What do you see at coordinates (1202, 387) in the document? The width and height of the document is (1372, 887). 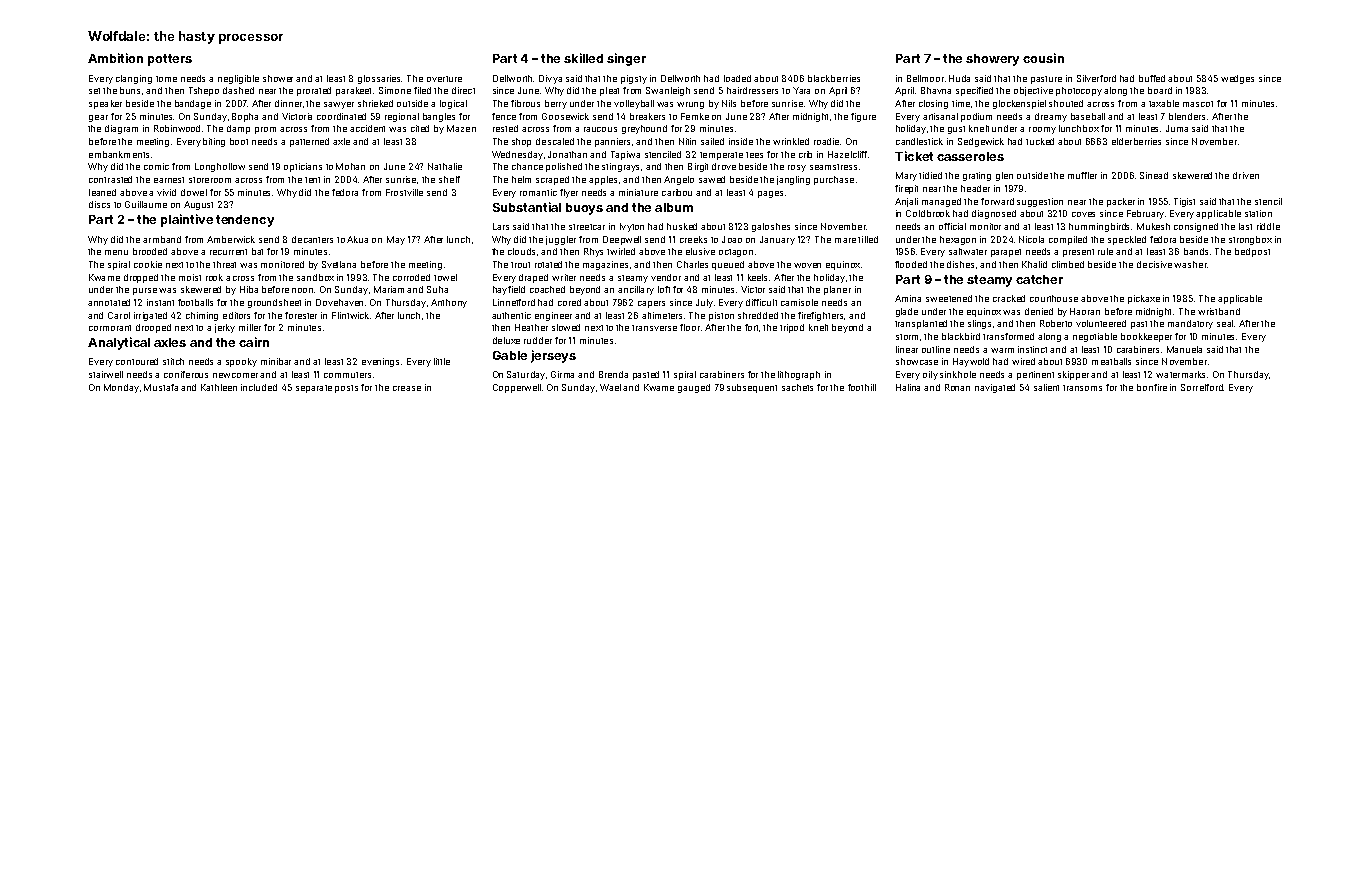 I see `Sorrelford` at bounding box center [1202, 387].
